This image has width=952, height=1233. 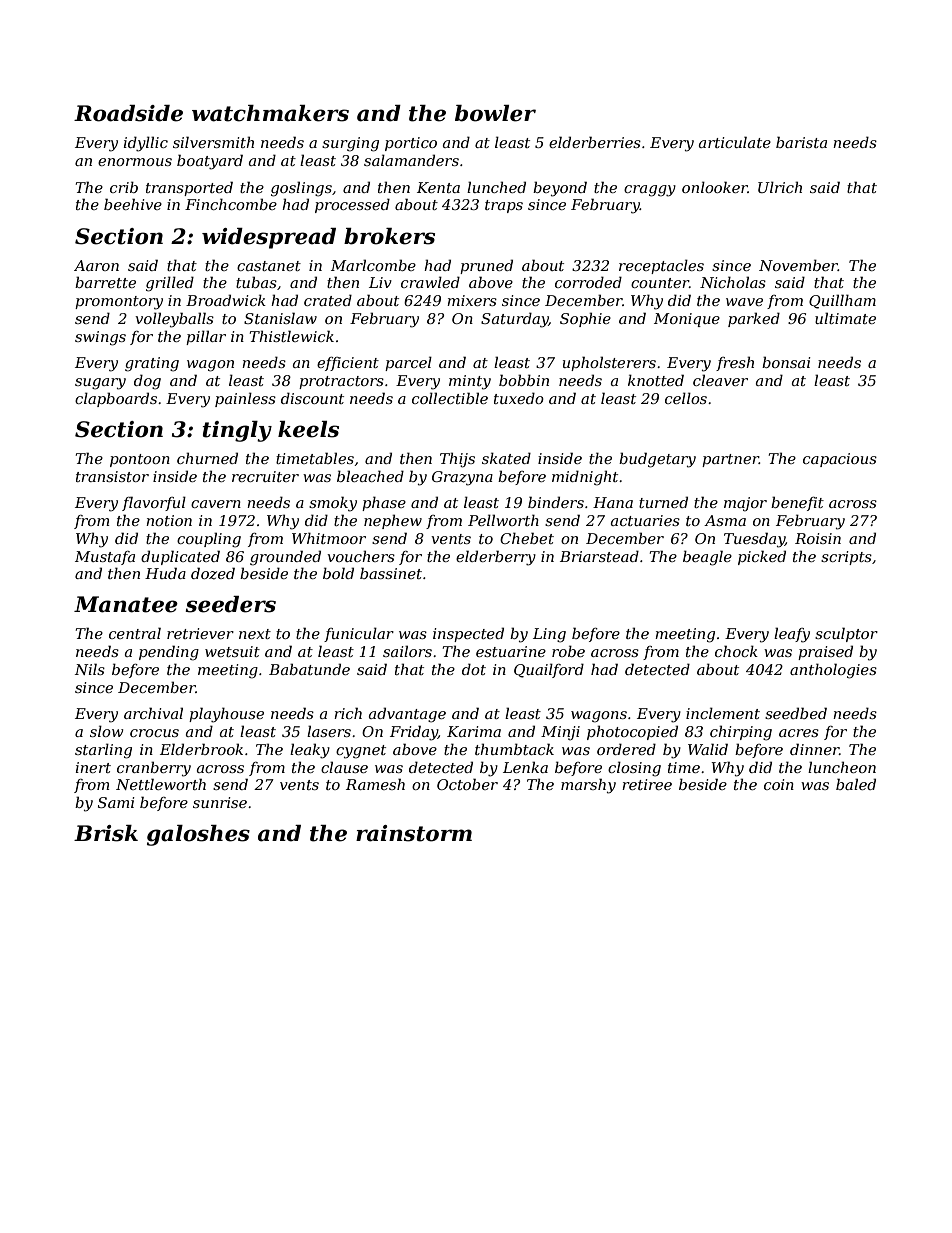 What do you see at coordinates (201, 749) in the image?
I see `Elderbrook` at bounding box center [201, 749].
